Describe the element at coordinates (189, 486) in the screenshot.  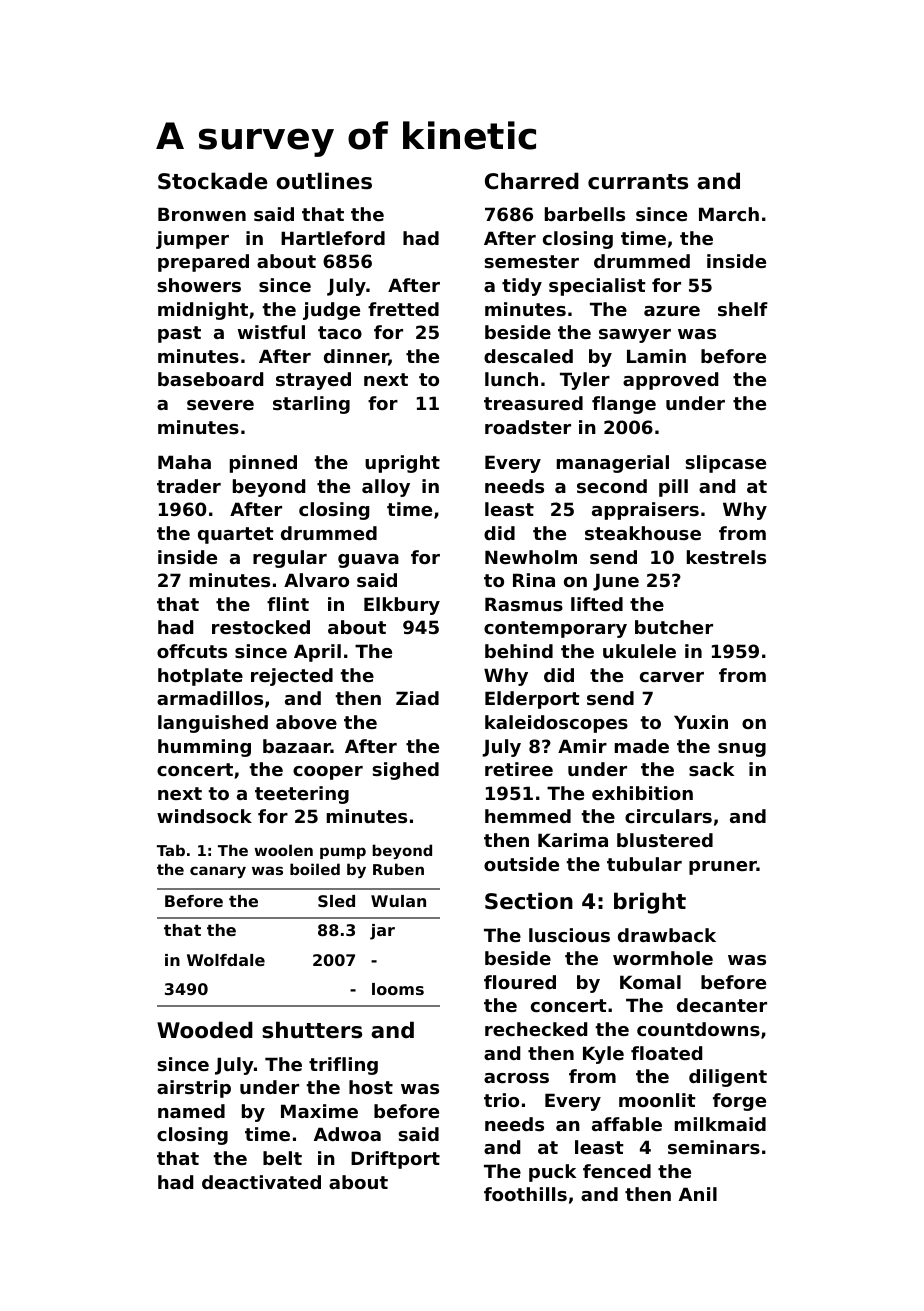
I see `trader` at that location.
